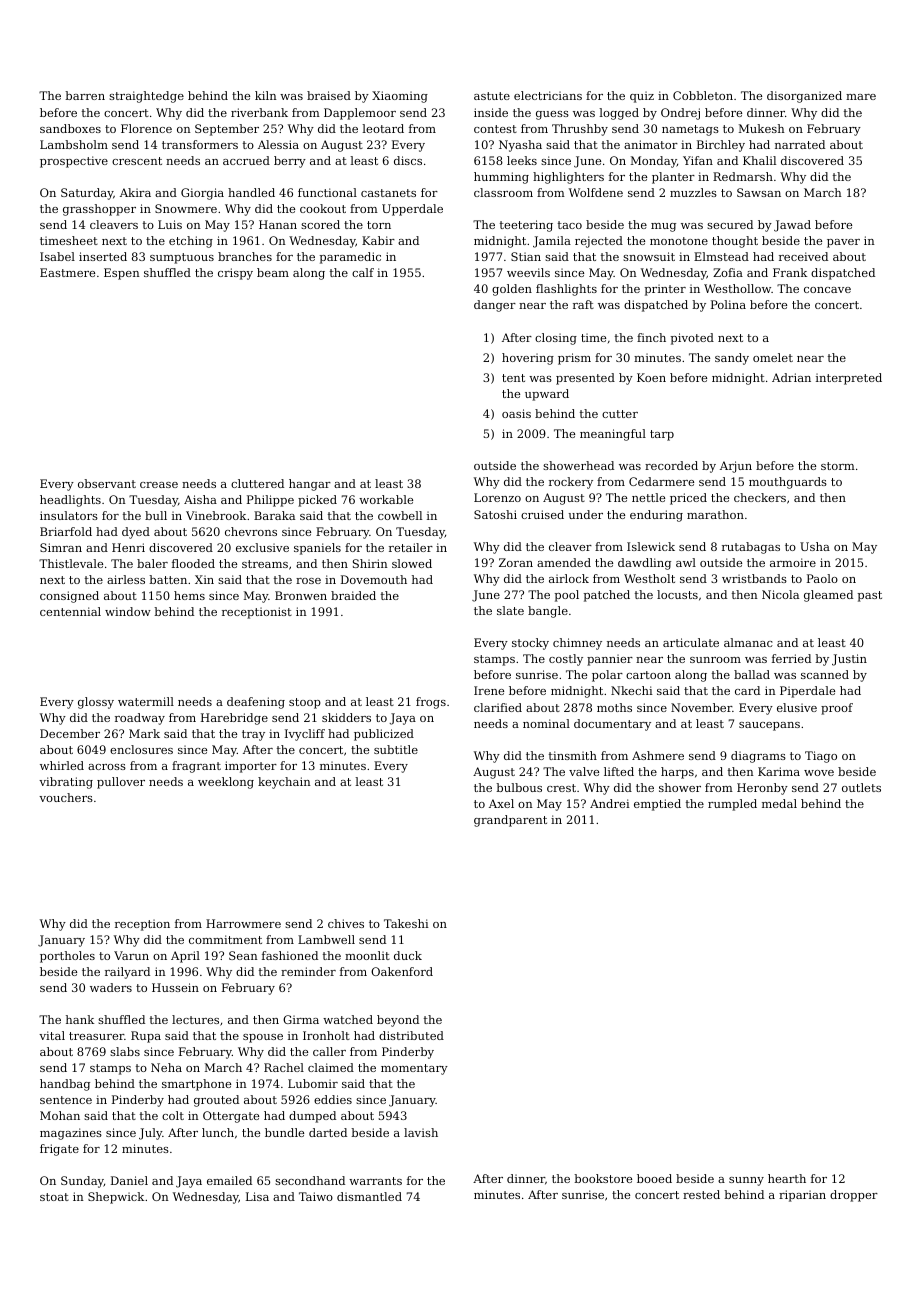 Image resolution: width=924 pixels, height=1308 pixels. What do you see at coordinates (70, 611) in the screenshot?
I see `centennial` at bounding box center [70, 611].
